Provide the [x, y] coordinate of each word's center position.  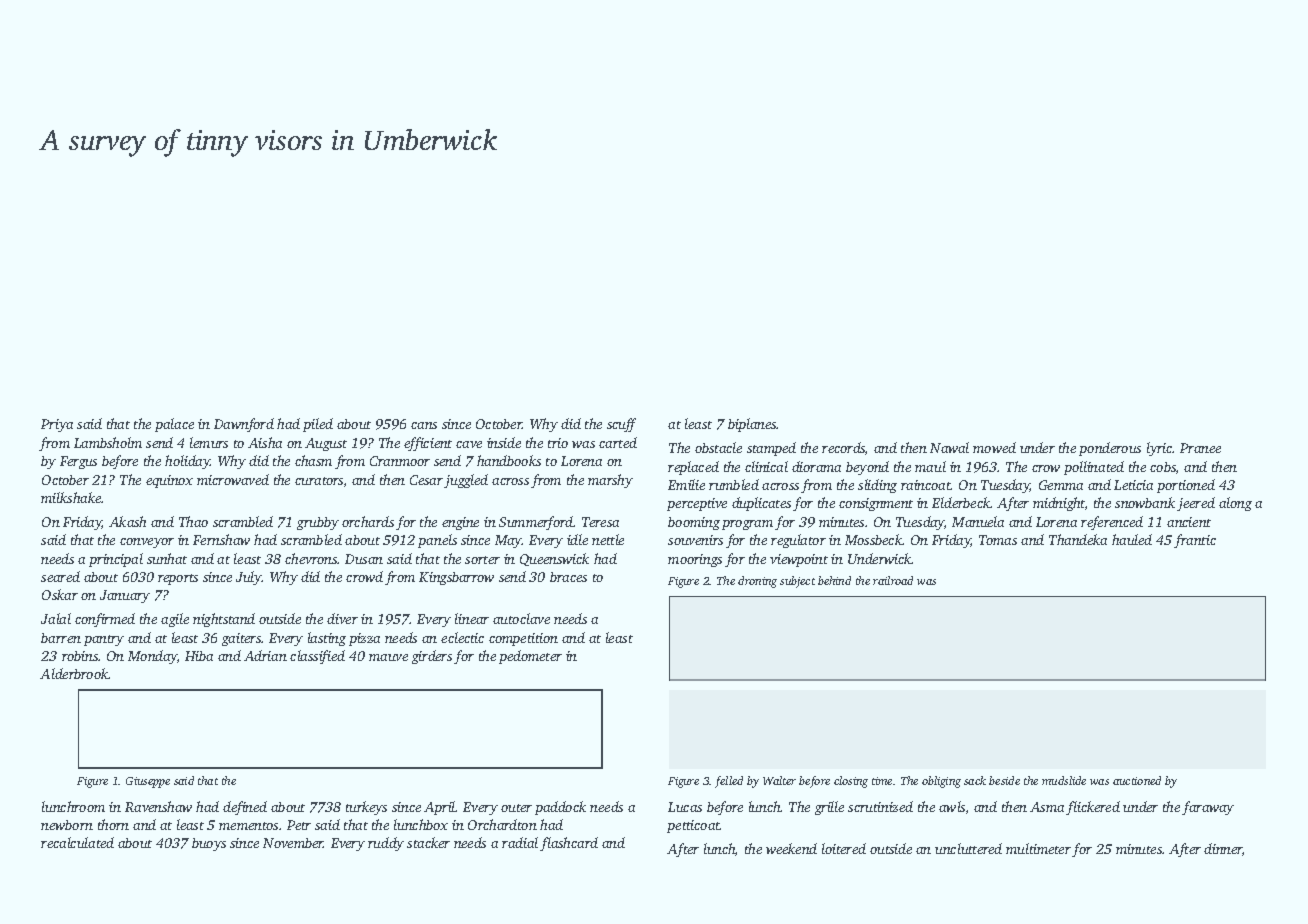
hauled [1132, 539]
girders [432, 657]
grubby [318, 523]
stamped [771, 449]
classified [317, 657]
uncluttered [968, 848]
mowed [994, 447]
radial [520, 842]
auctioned [1137, 780]
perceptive [697, 504]
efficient [428, 444]
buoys [209, 844]
